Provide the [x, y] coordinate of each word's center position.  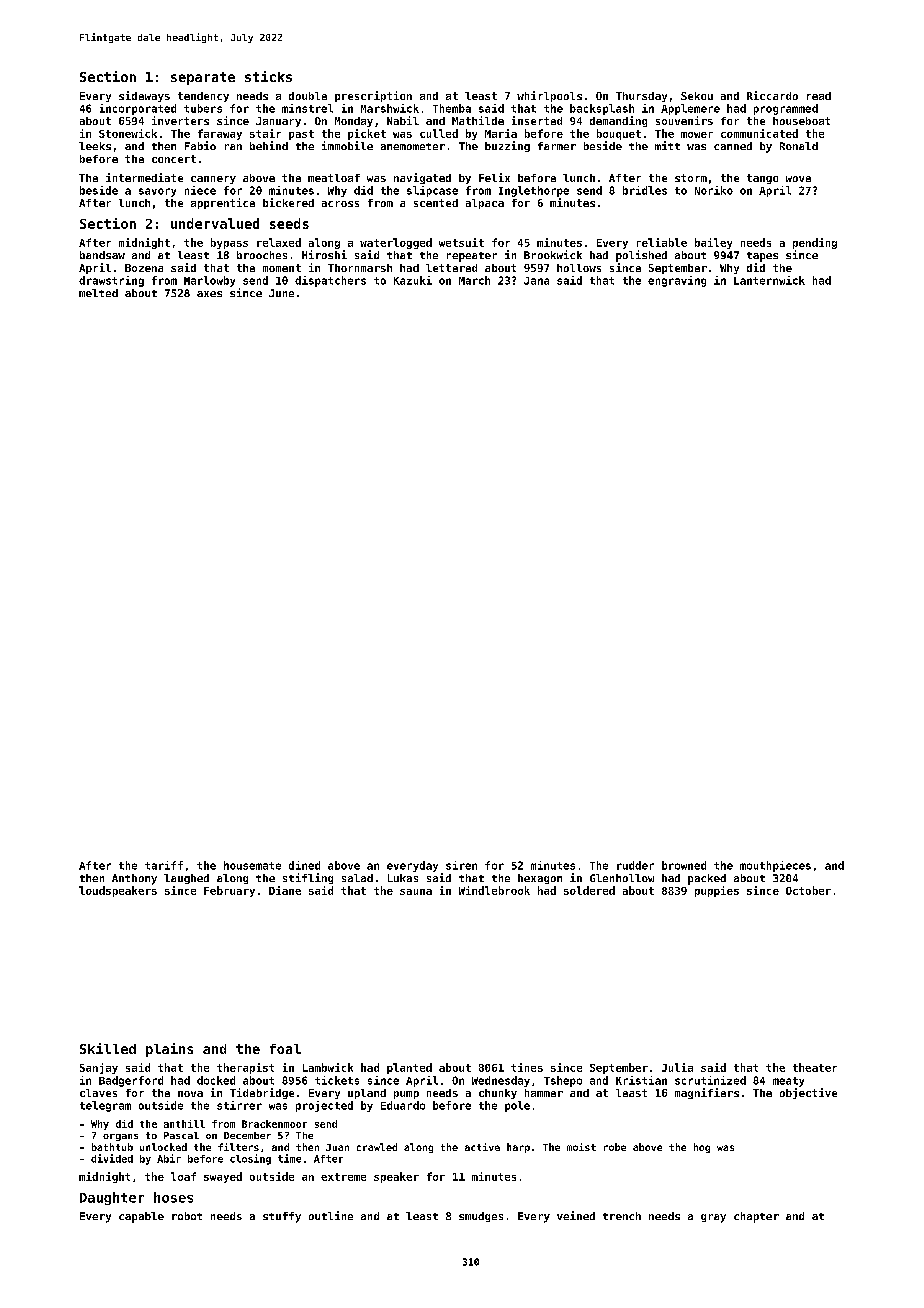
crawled [377, 1147]
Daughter [112, 1198]
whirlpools [549, 96]
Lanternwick [769, 280]
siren [461, 865]
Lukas [403, 878]
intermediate [144, 177]
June [281, 293]
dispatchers [330, 281]
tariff [164, 865]
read [819, 96]
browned [684, 865]
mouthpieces [775, 866]
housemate [252, 865]
